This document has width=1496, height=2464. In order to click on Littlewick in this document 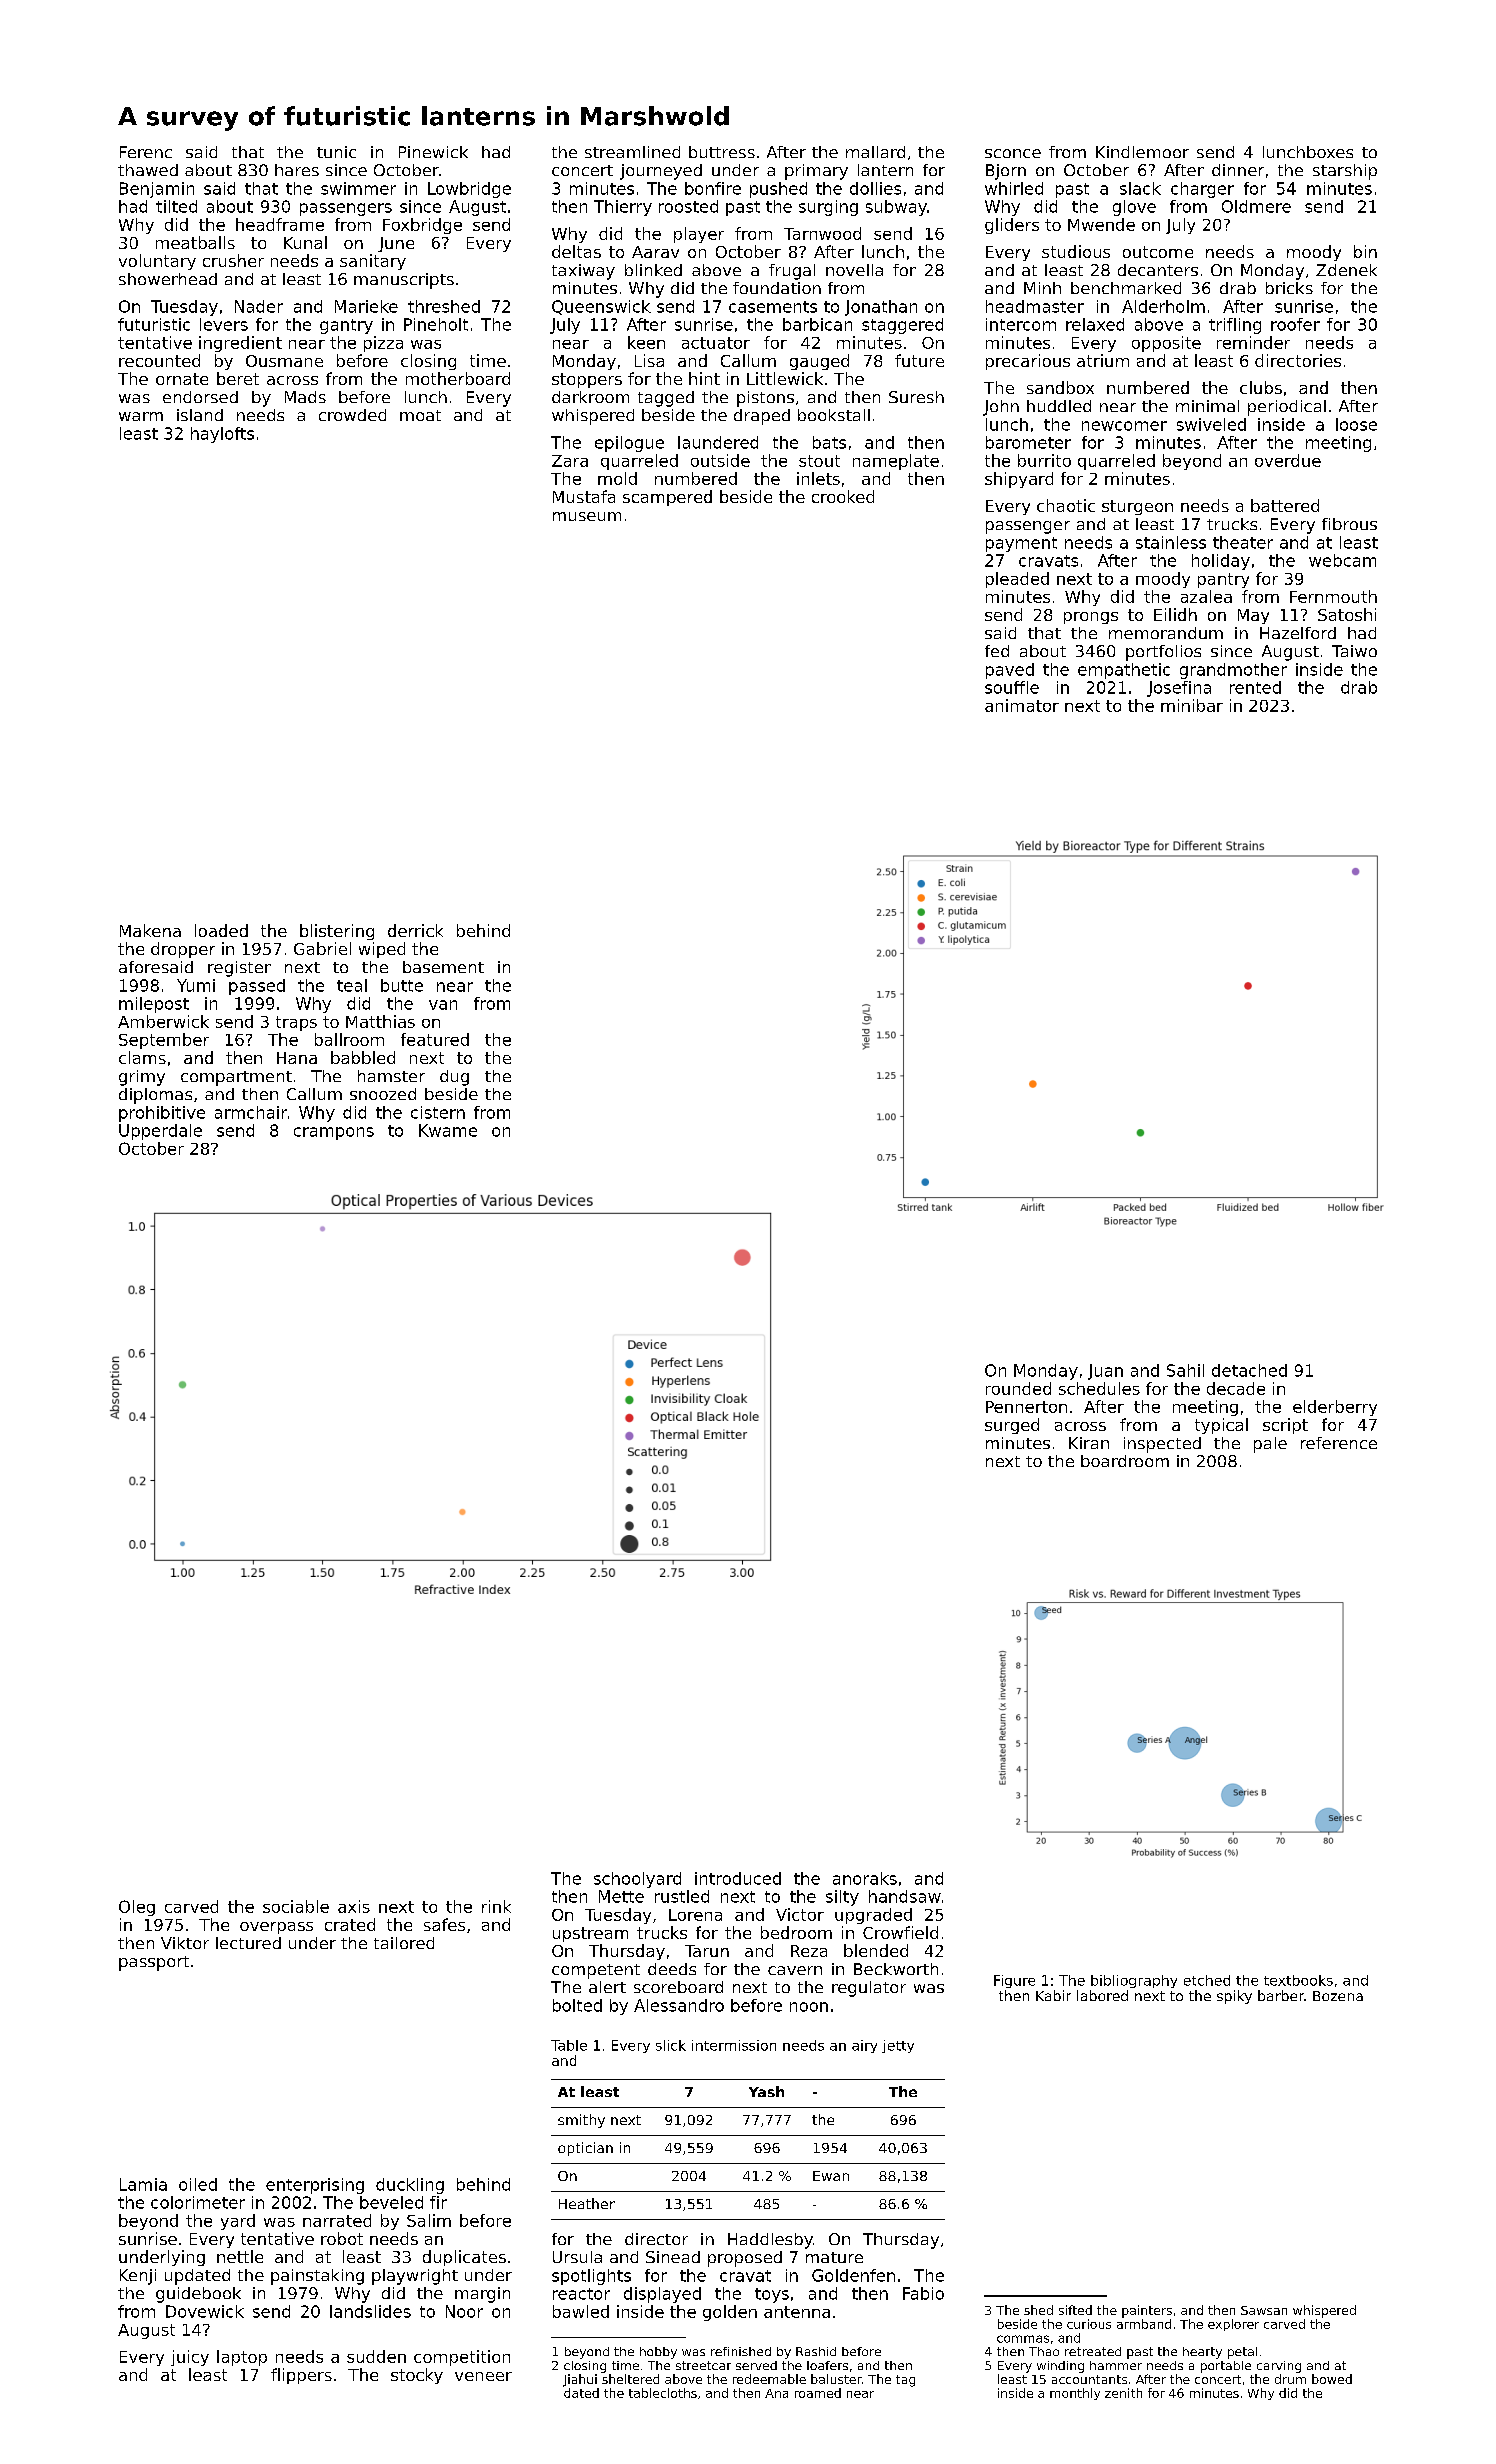, I will do `click(785, 378)`.
